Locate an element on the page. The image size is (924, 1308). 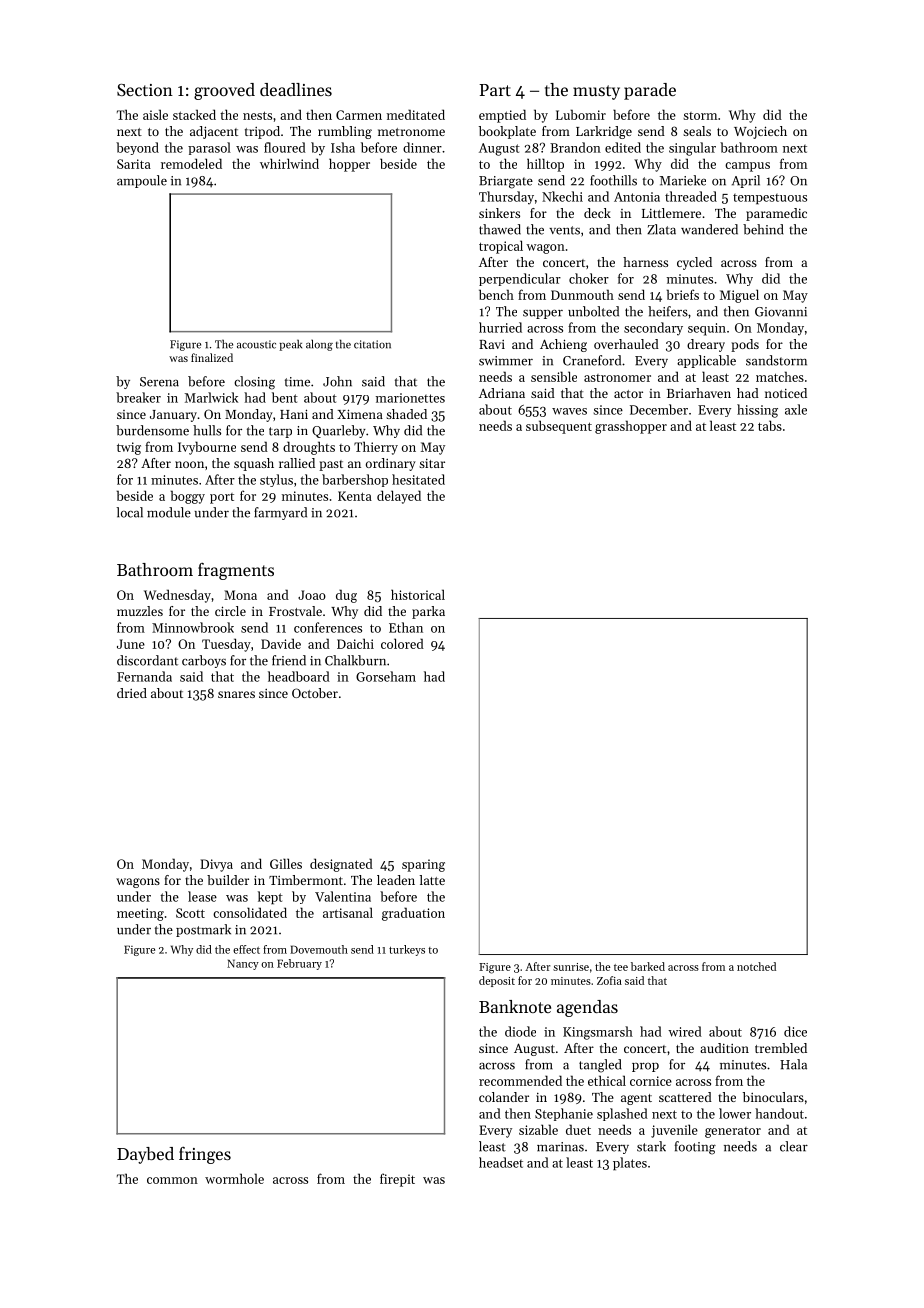
Section is located at coordinates (145, 90).
